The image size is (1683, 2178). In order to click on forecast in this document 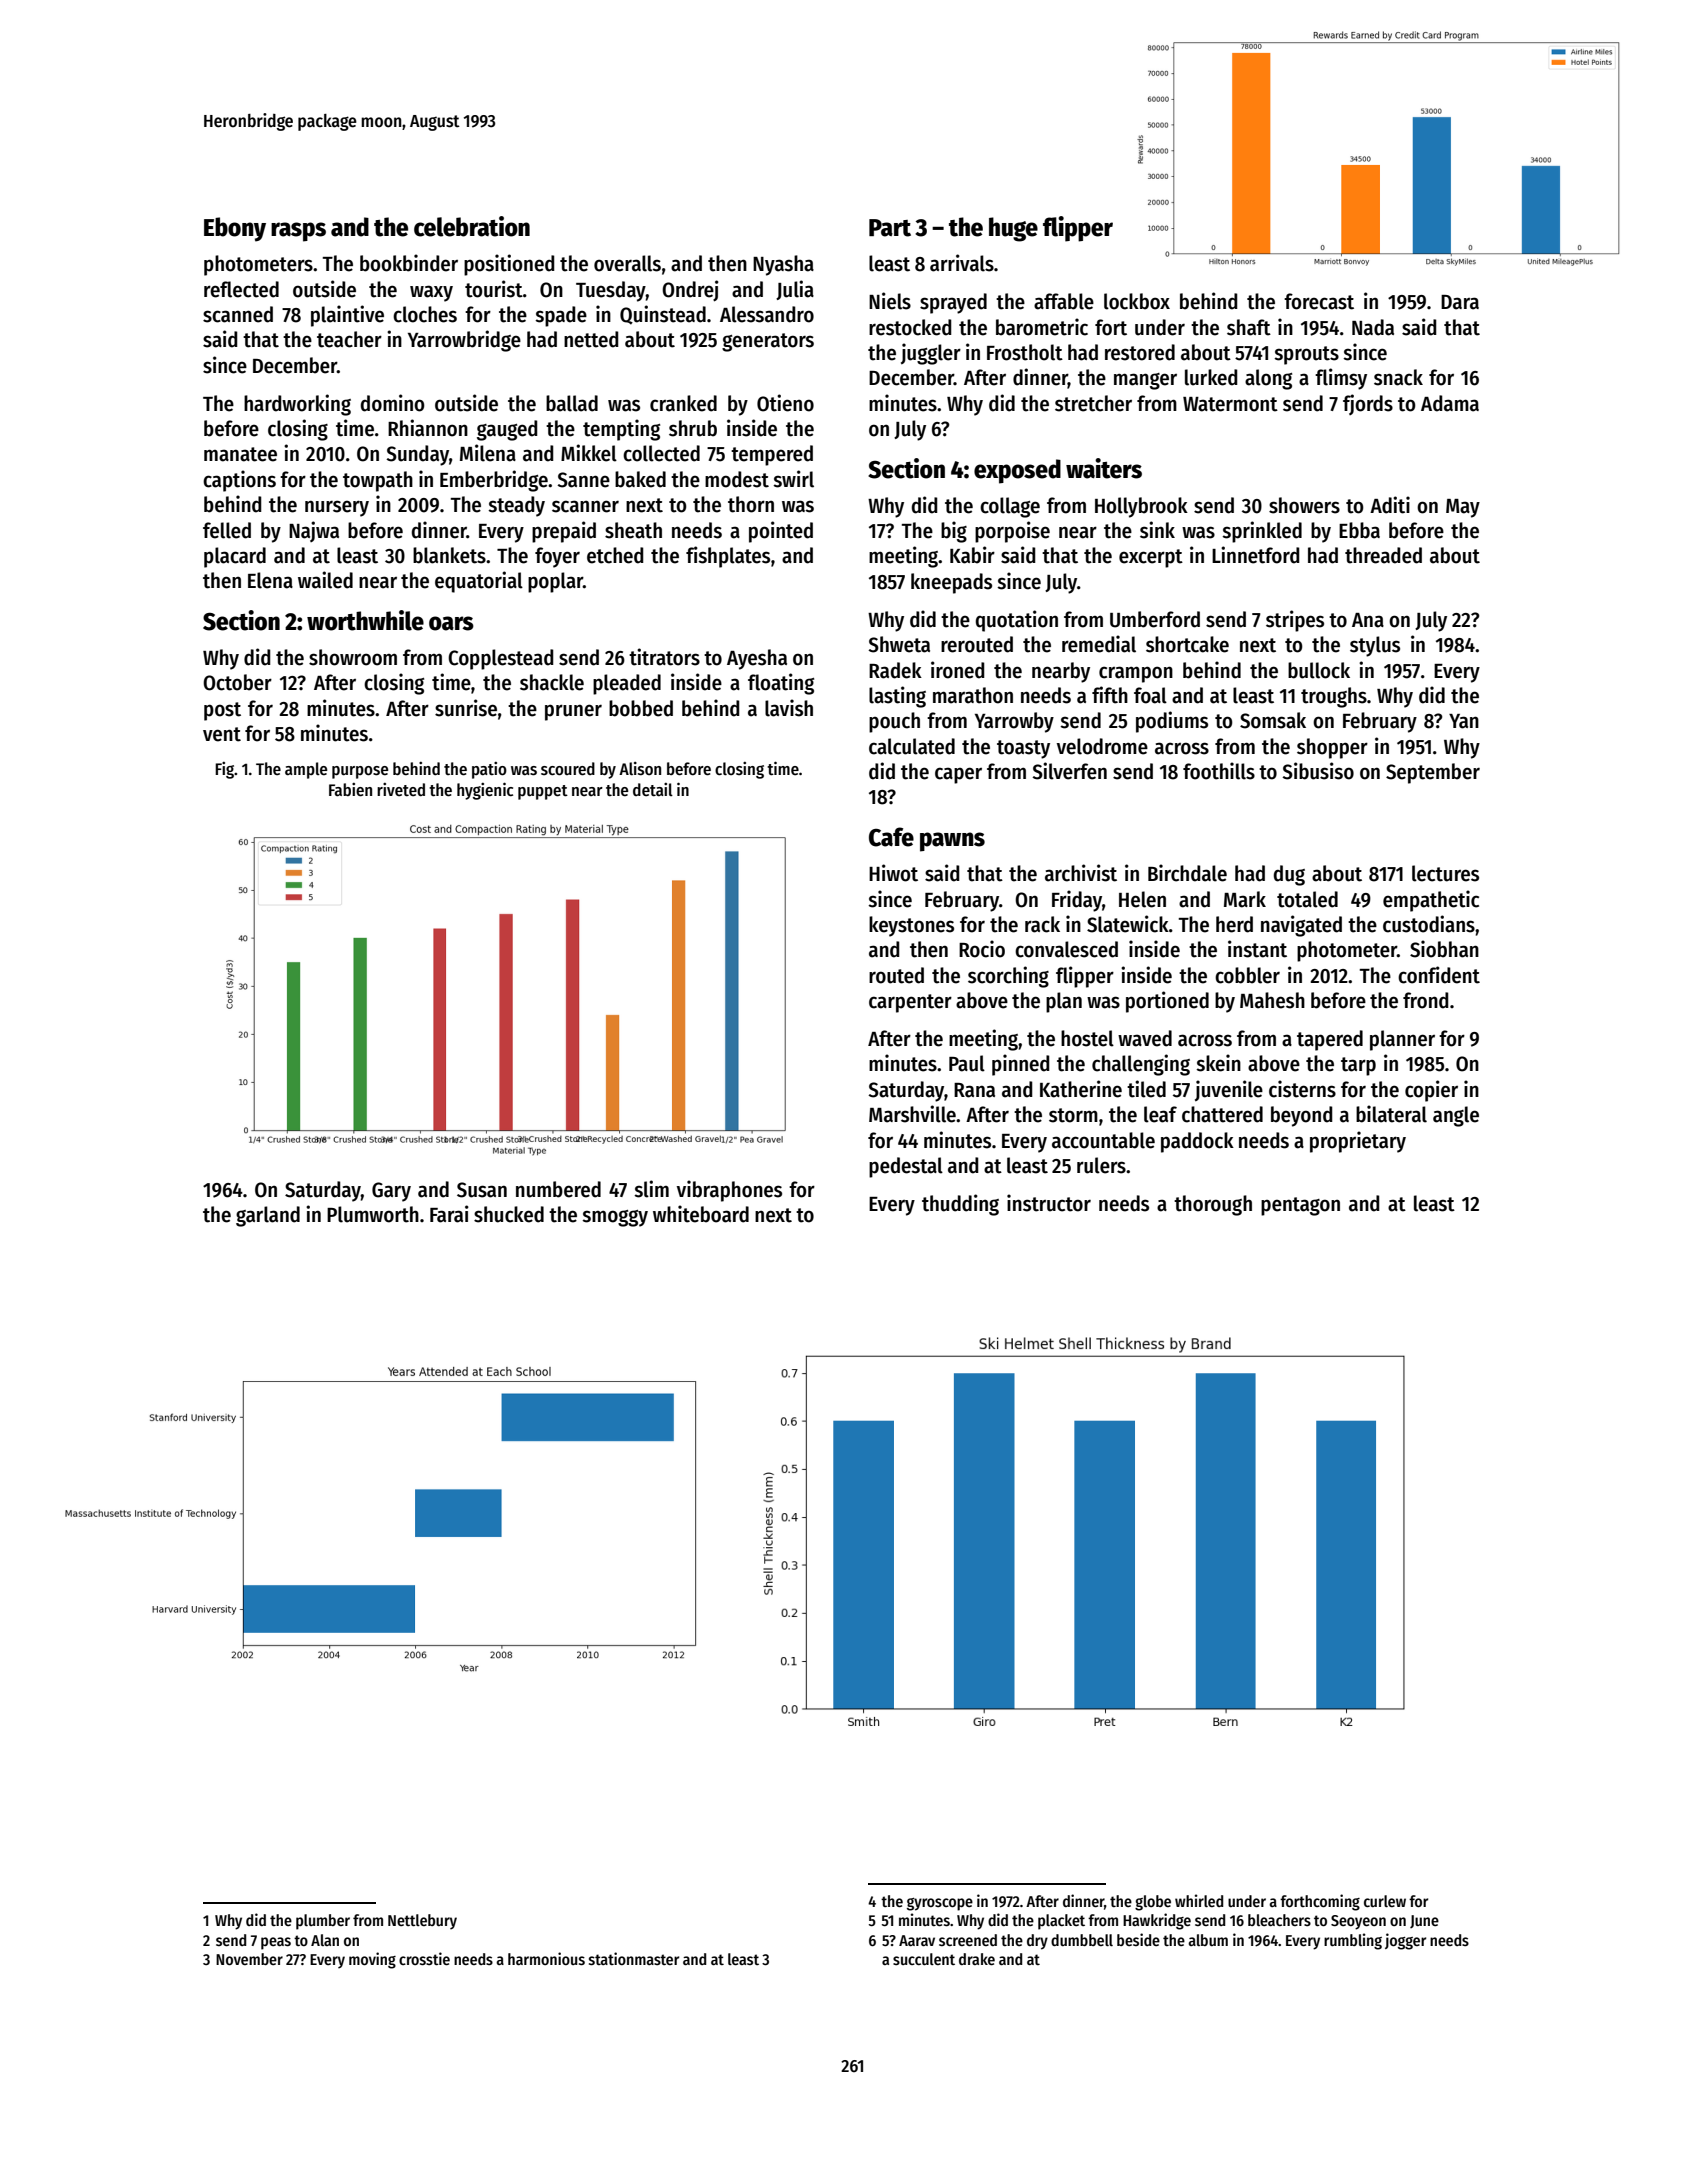, I will do `click(1319, 301)`.
